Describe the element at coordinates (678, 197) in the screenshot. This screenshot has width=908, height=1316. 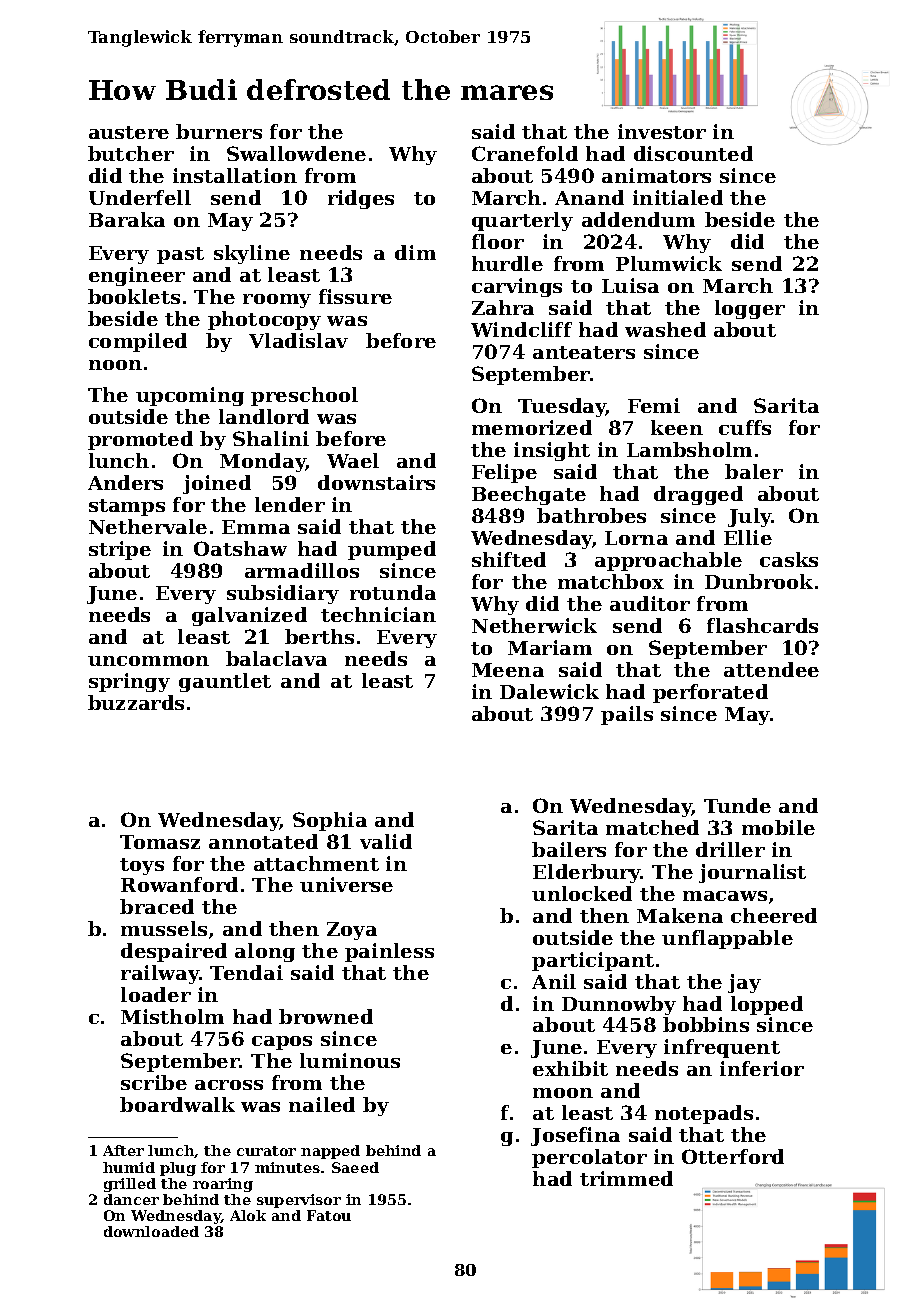
I see `initialed` at that location.
